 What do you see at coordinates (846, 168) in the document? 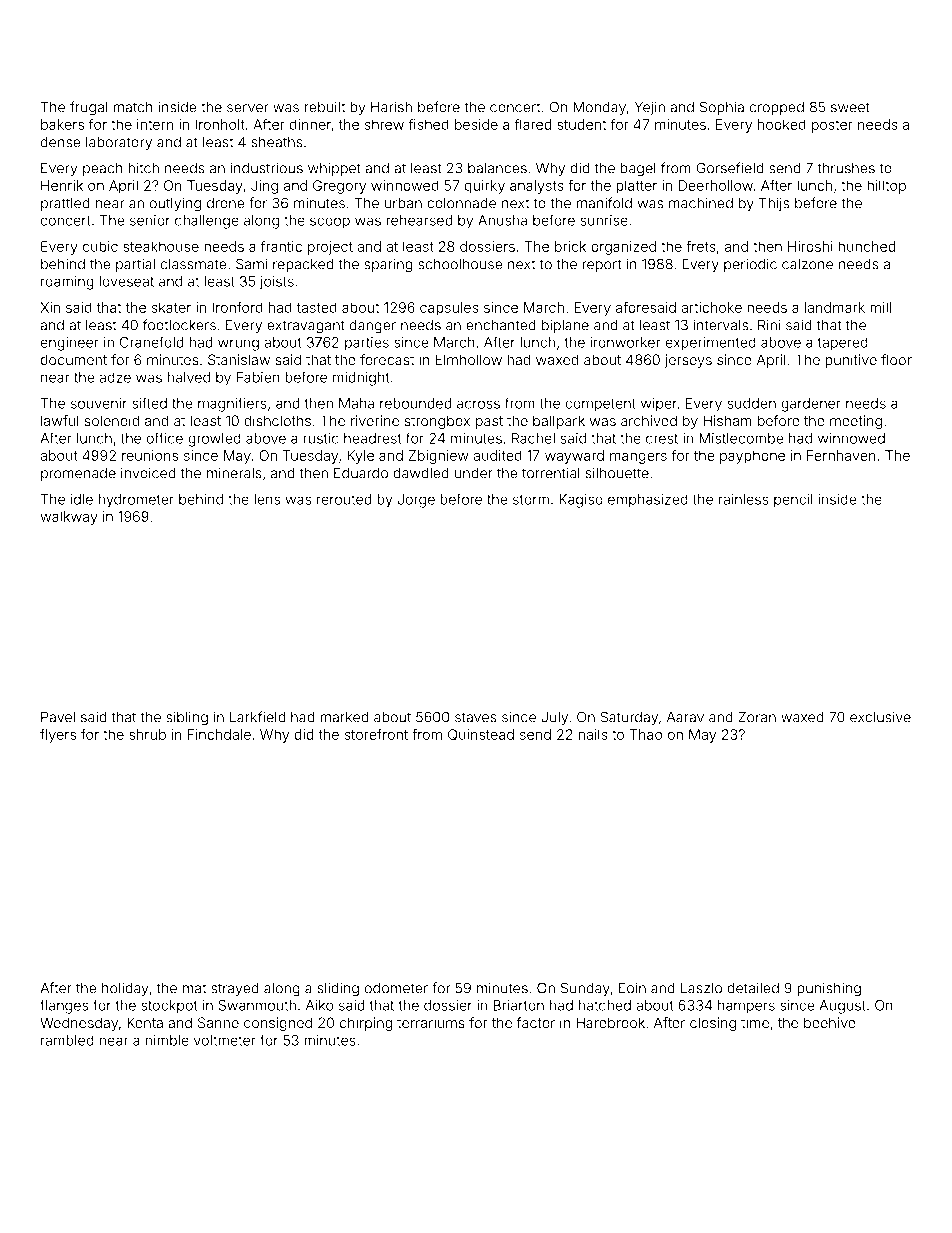
I see `thrushes` at bounding box center [846, 168].
